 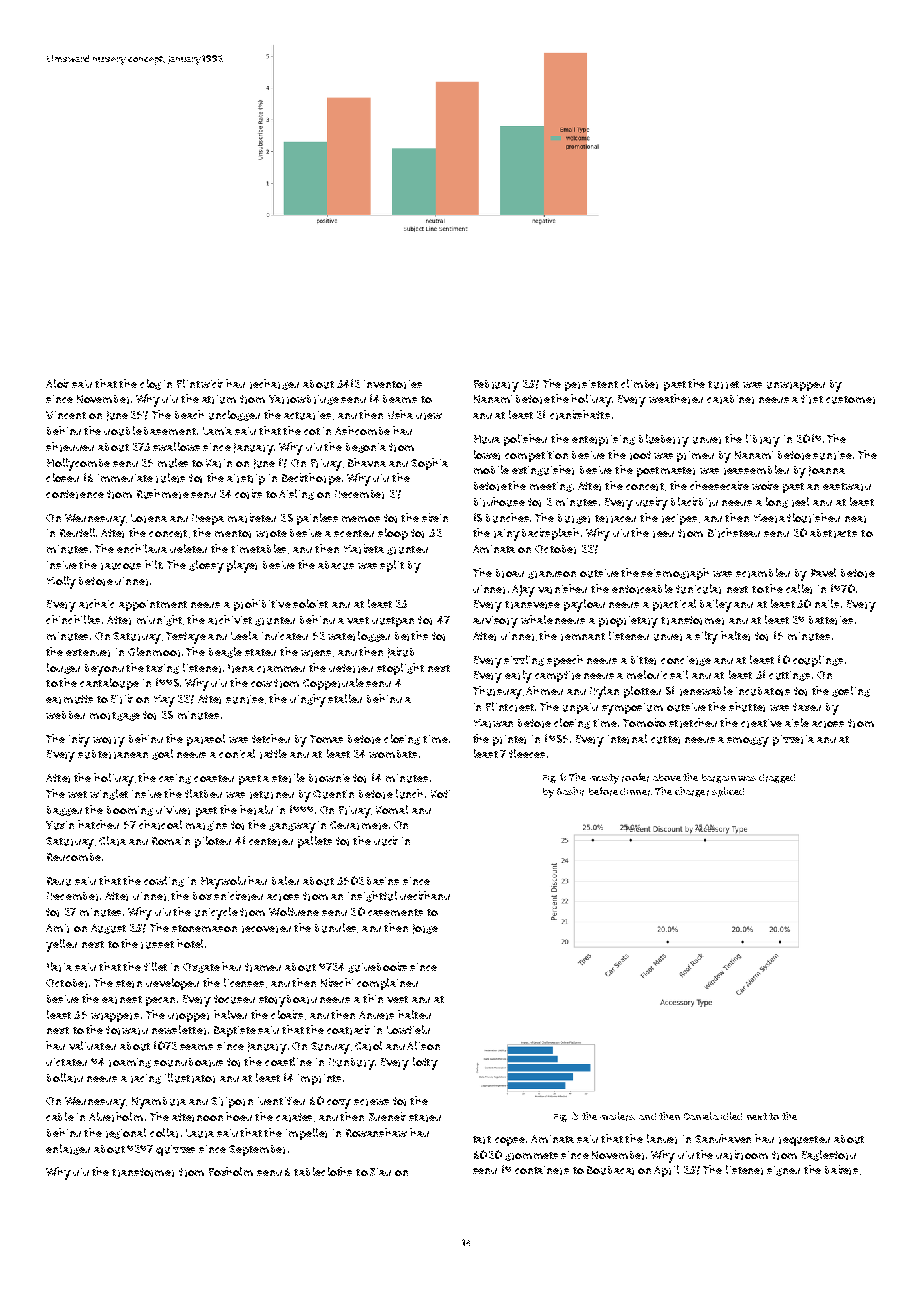 What do you see at coordinates (491, 469) in the page?
I see `mobile` at bounding box center [491, 469].
